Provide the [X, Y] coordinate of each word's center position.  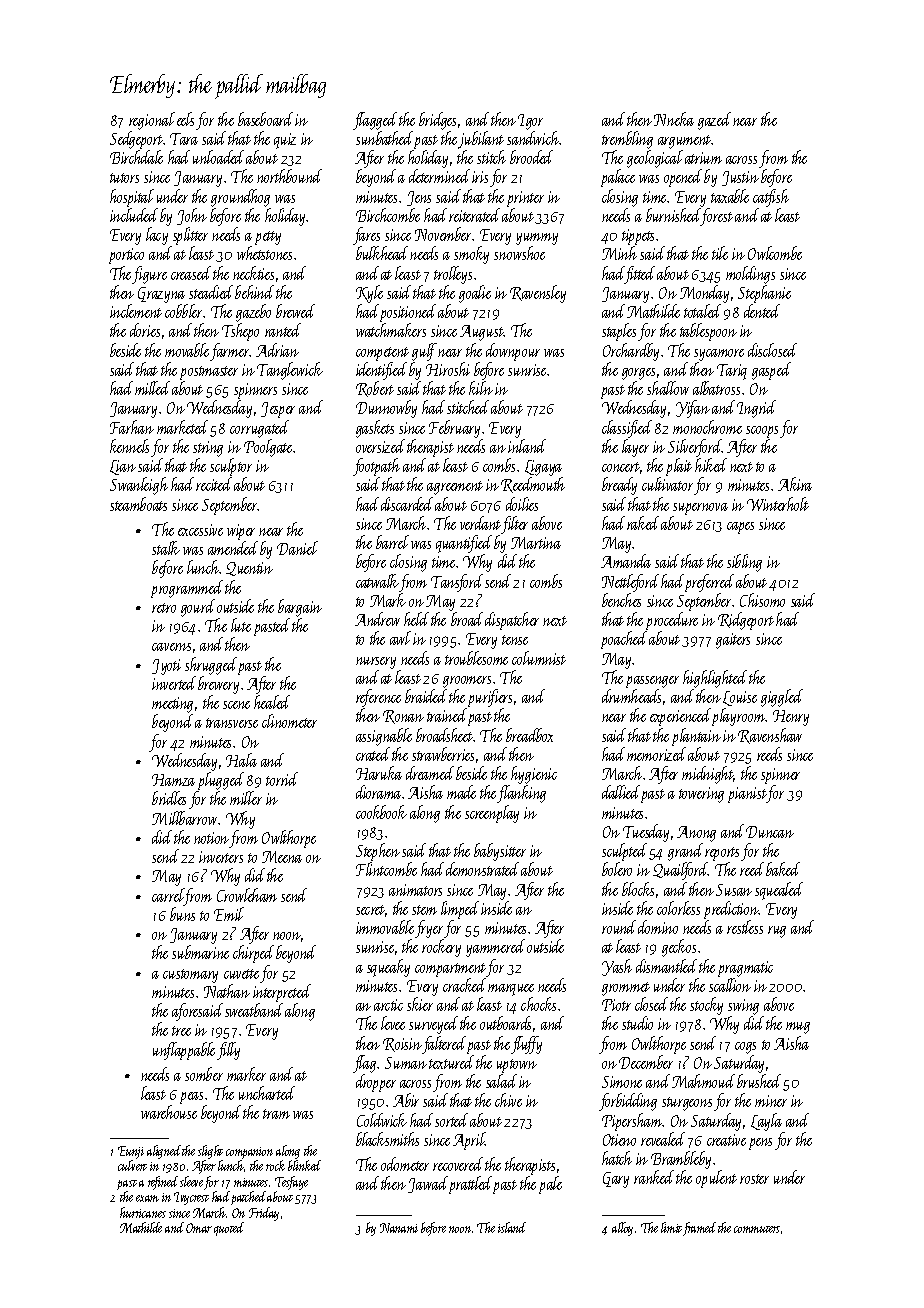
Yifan [693, 409]
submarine [200, 952]
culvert [132, 1165]
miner [771, 1101]
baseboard [265, 119]
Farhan [132, 427]
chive [508, 1100]
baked [783, 869]
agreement [455, 488]
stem [424, 910]
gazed [714, 121]
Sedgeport [136, 140]
